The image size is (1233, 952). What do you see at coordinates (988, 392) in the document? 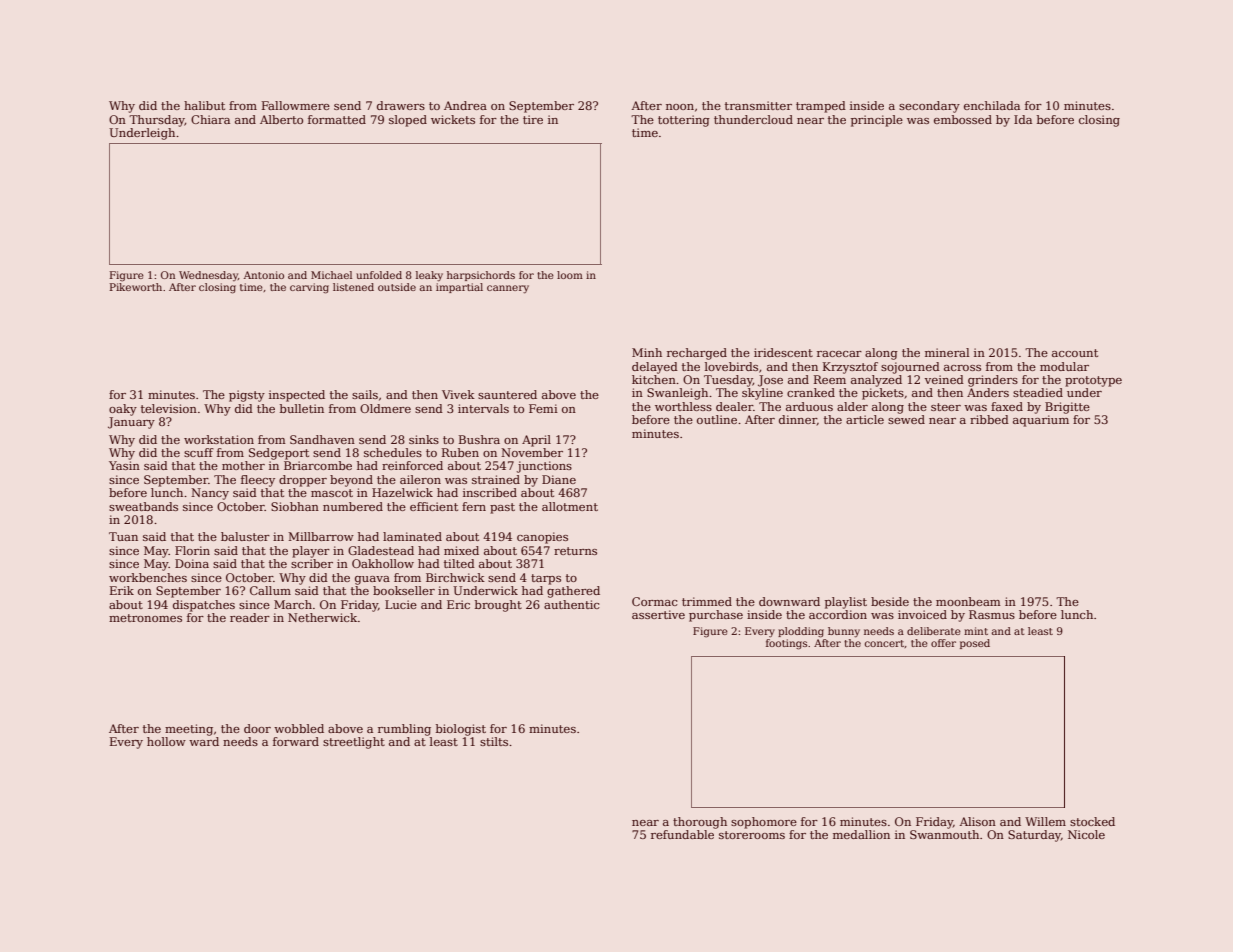
I see `Anders` at bounding box center [988, 392].
